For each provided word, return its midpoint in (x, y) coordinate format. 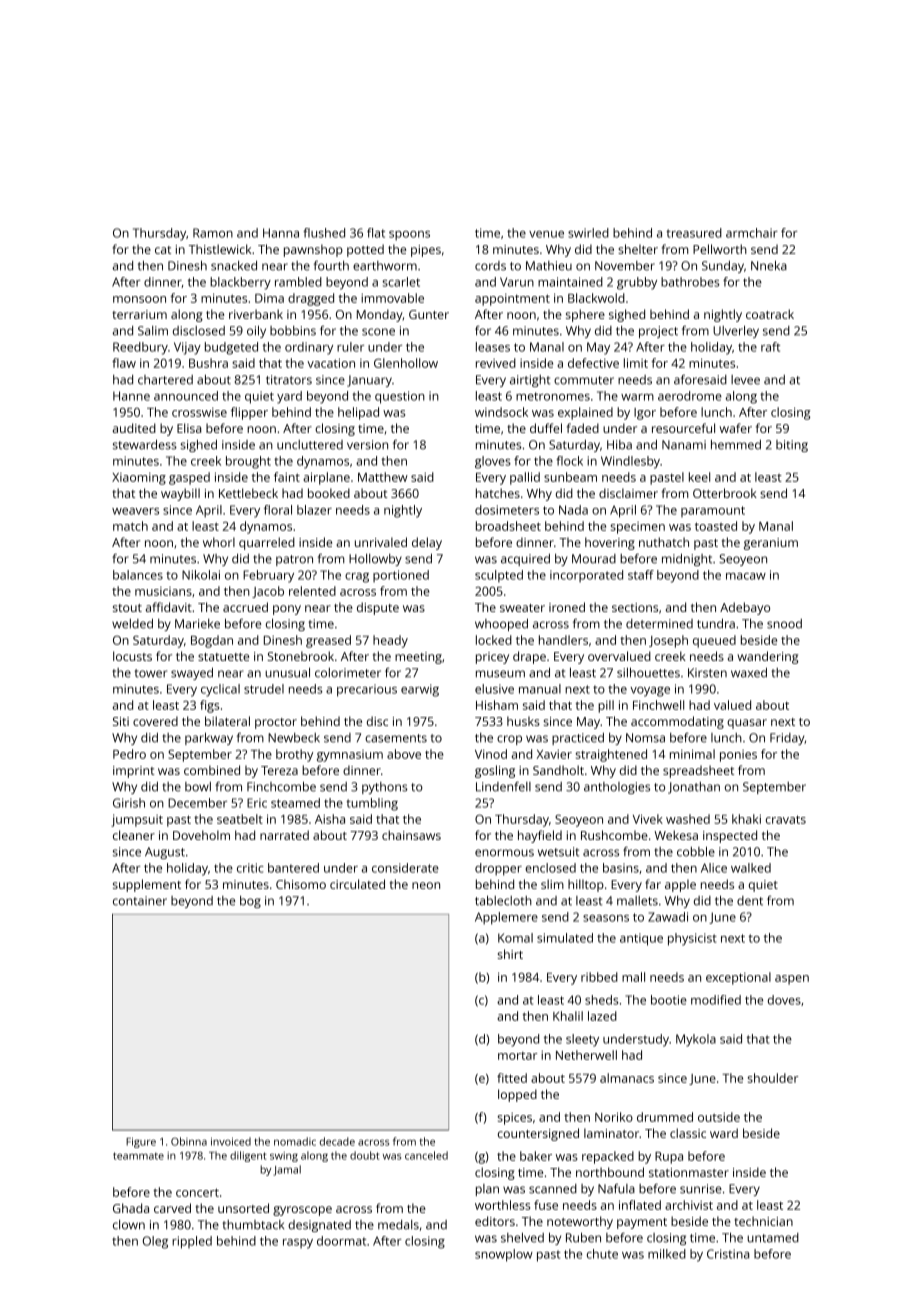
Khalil (568, 1016)
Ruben (583, 1237)
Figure (141, 1142)
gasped (189, 478)
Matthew (383, 477)
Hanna (281, 233)
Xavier (554, 754)
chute (602, 1254)
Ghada (131, 1208)
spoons (409, 236)
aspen (792, 980)
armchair (752, 233)
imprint (134, 772)
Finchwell (658, 705)
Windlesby (630, 462)
